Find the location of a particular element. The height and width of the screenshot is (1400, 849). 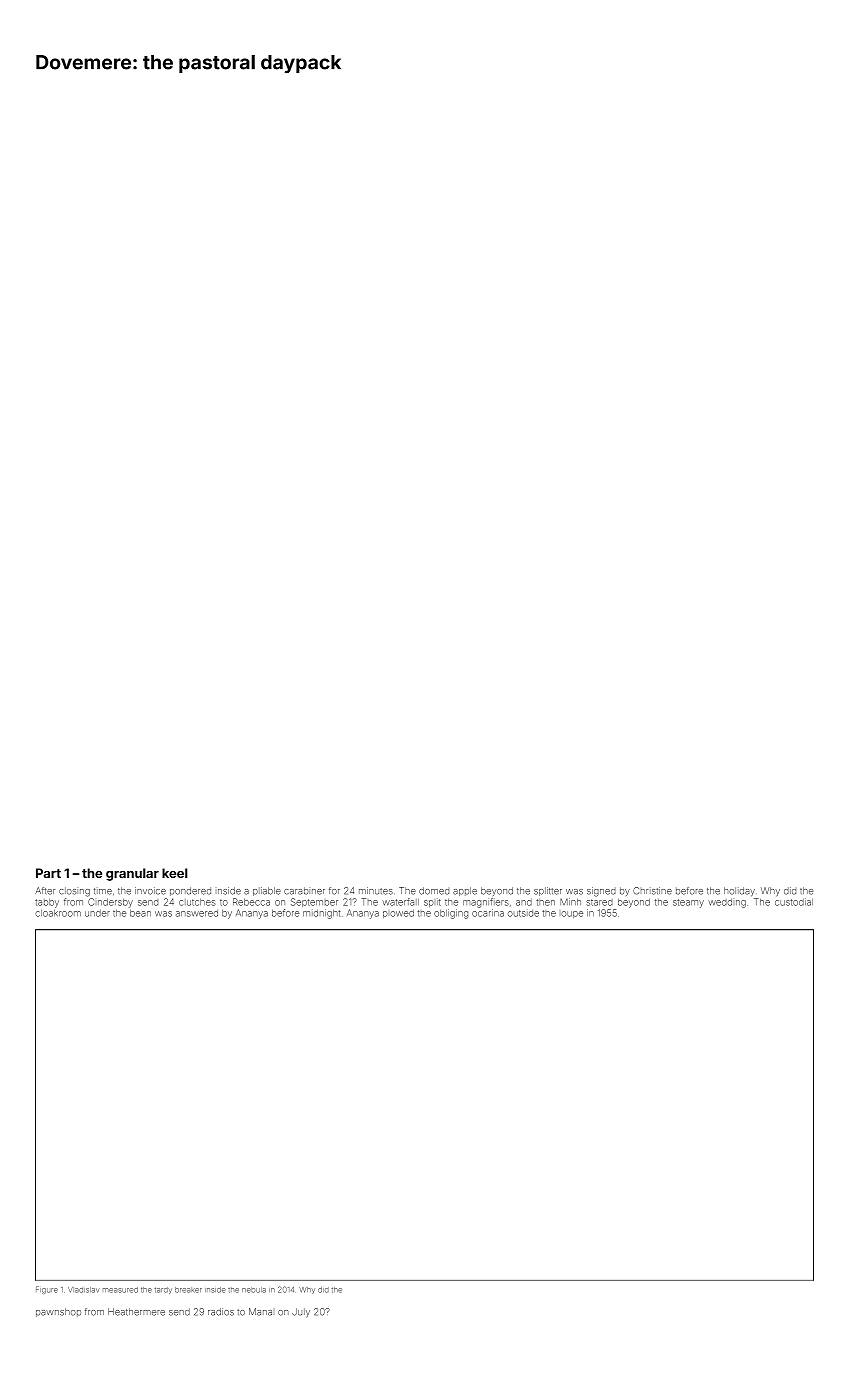

obliging is located at coordinates (451, 914).
